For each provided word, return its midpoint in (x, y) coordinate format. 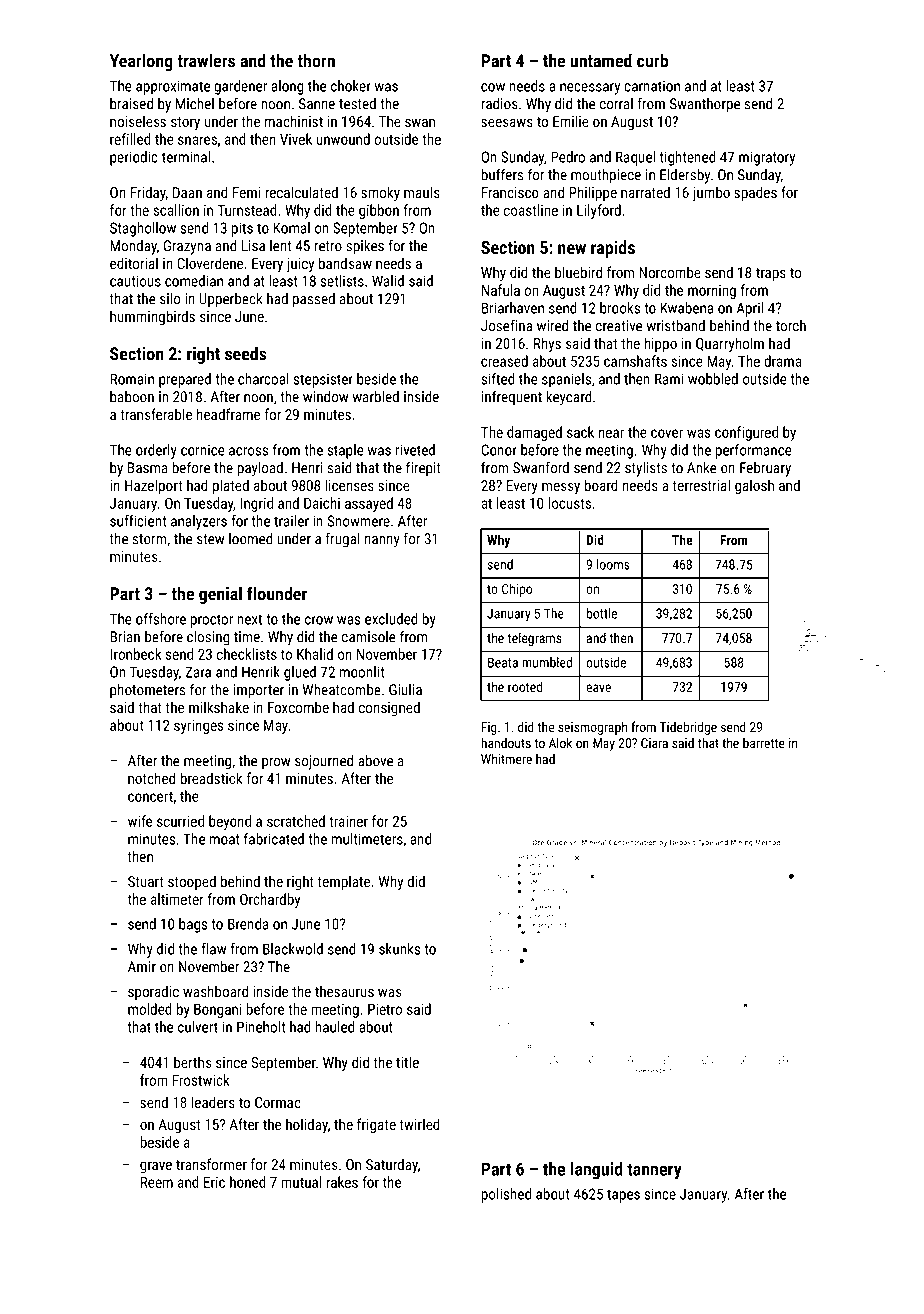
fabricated (274, 839)
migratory (767, 158)
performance (754, 451)
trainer (348, 821)
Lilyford (599, 211)
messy (561, 488)
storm (150, 539)
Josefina (506, 325)
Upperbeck (231, 300)
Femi (246, 192)
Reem (157, 1182)
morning (712, 292)
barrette (764, 743)
